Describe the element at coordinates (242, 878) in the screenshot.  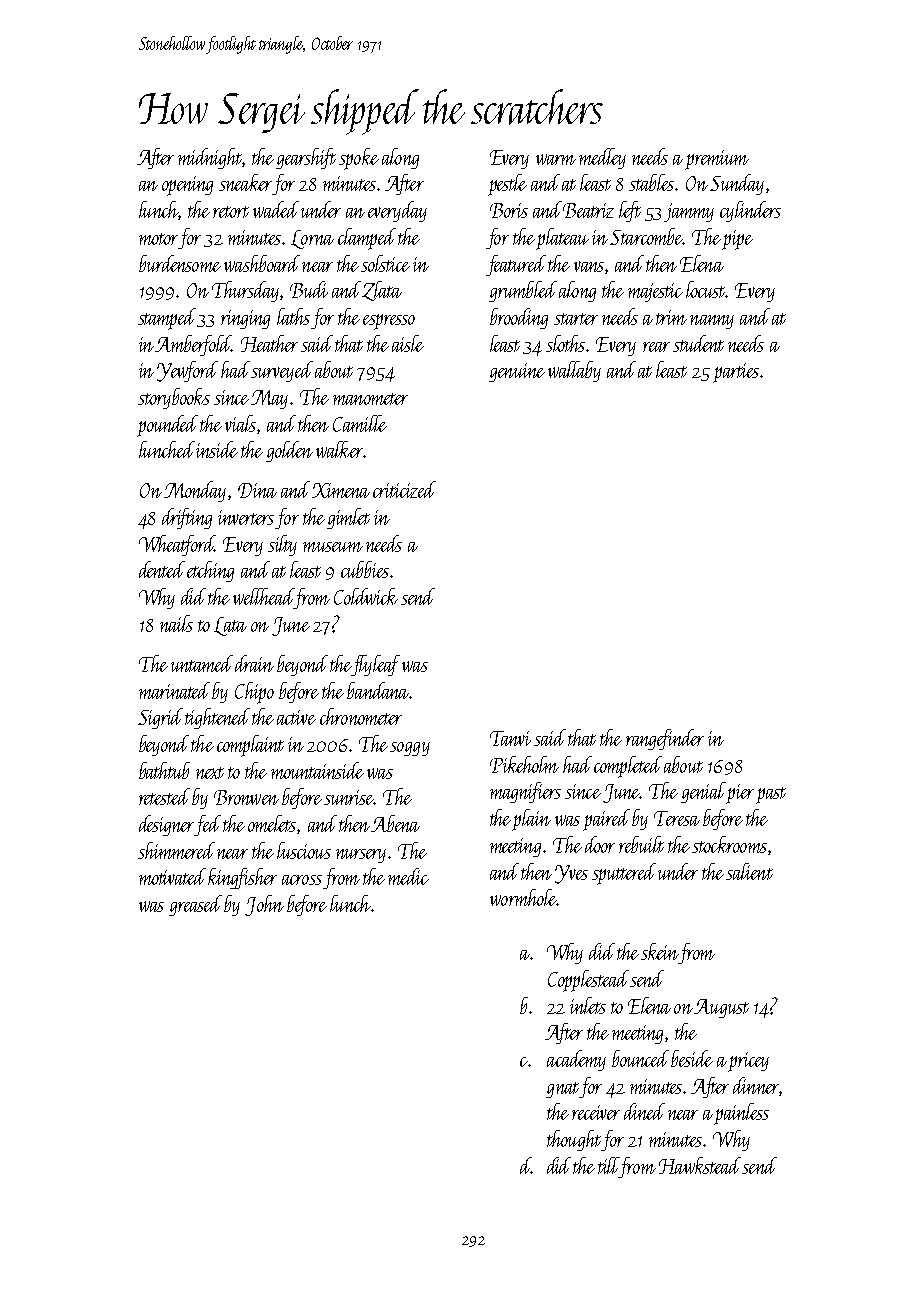
I see `kingfisher` at that location.
